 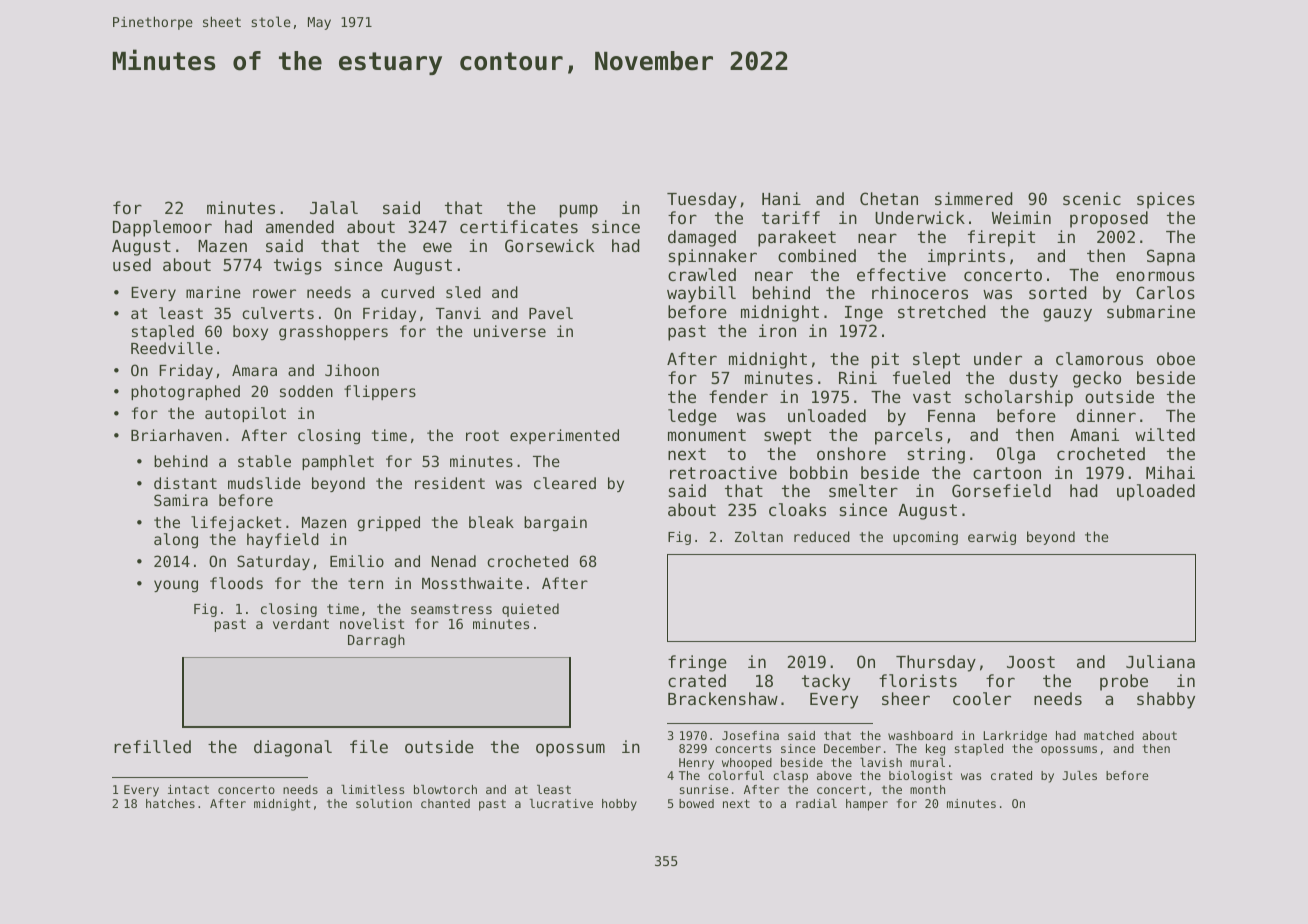 I want to click on iron, so click(x=777, y=330).
